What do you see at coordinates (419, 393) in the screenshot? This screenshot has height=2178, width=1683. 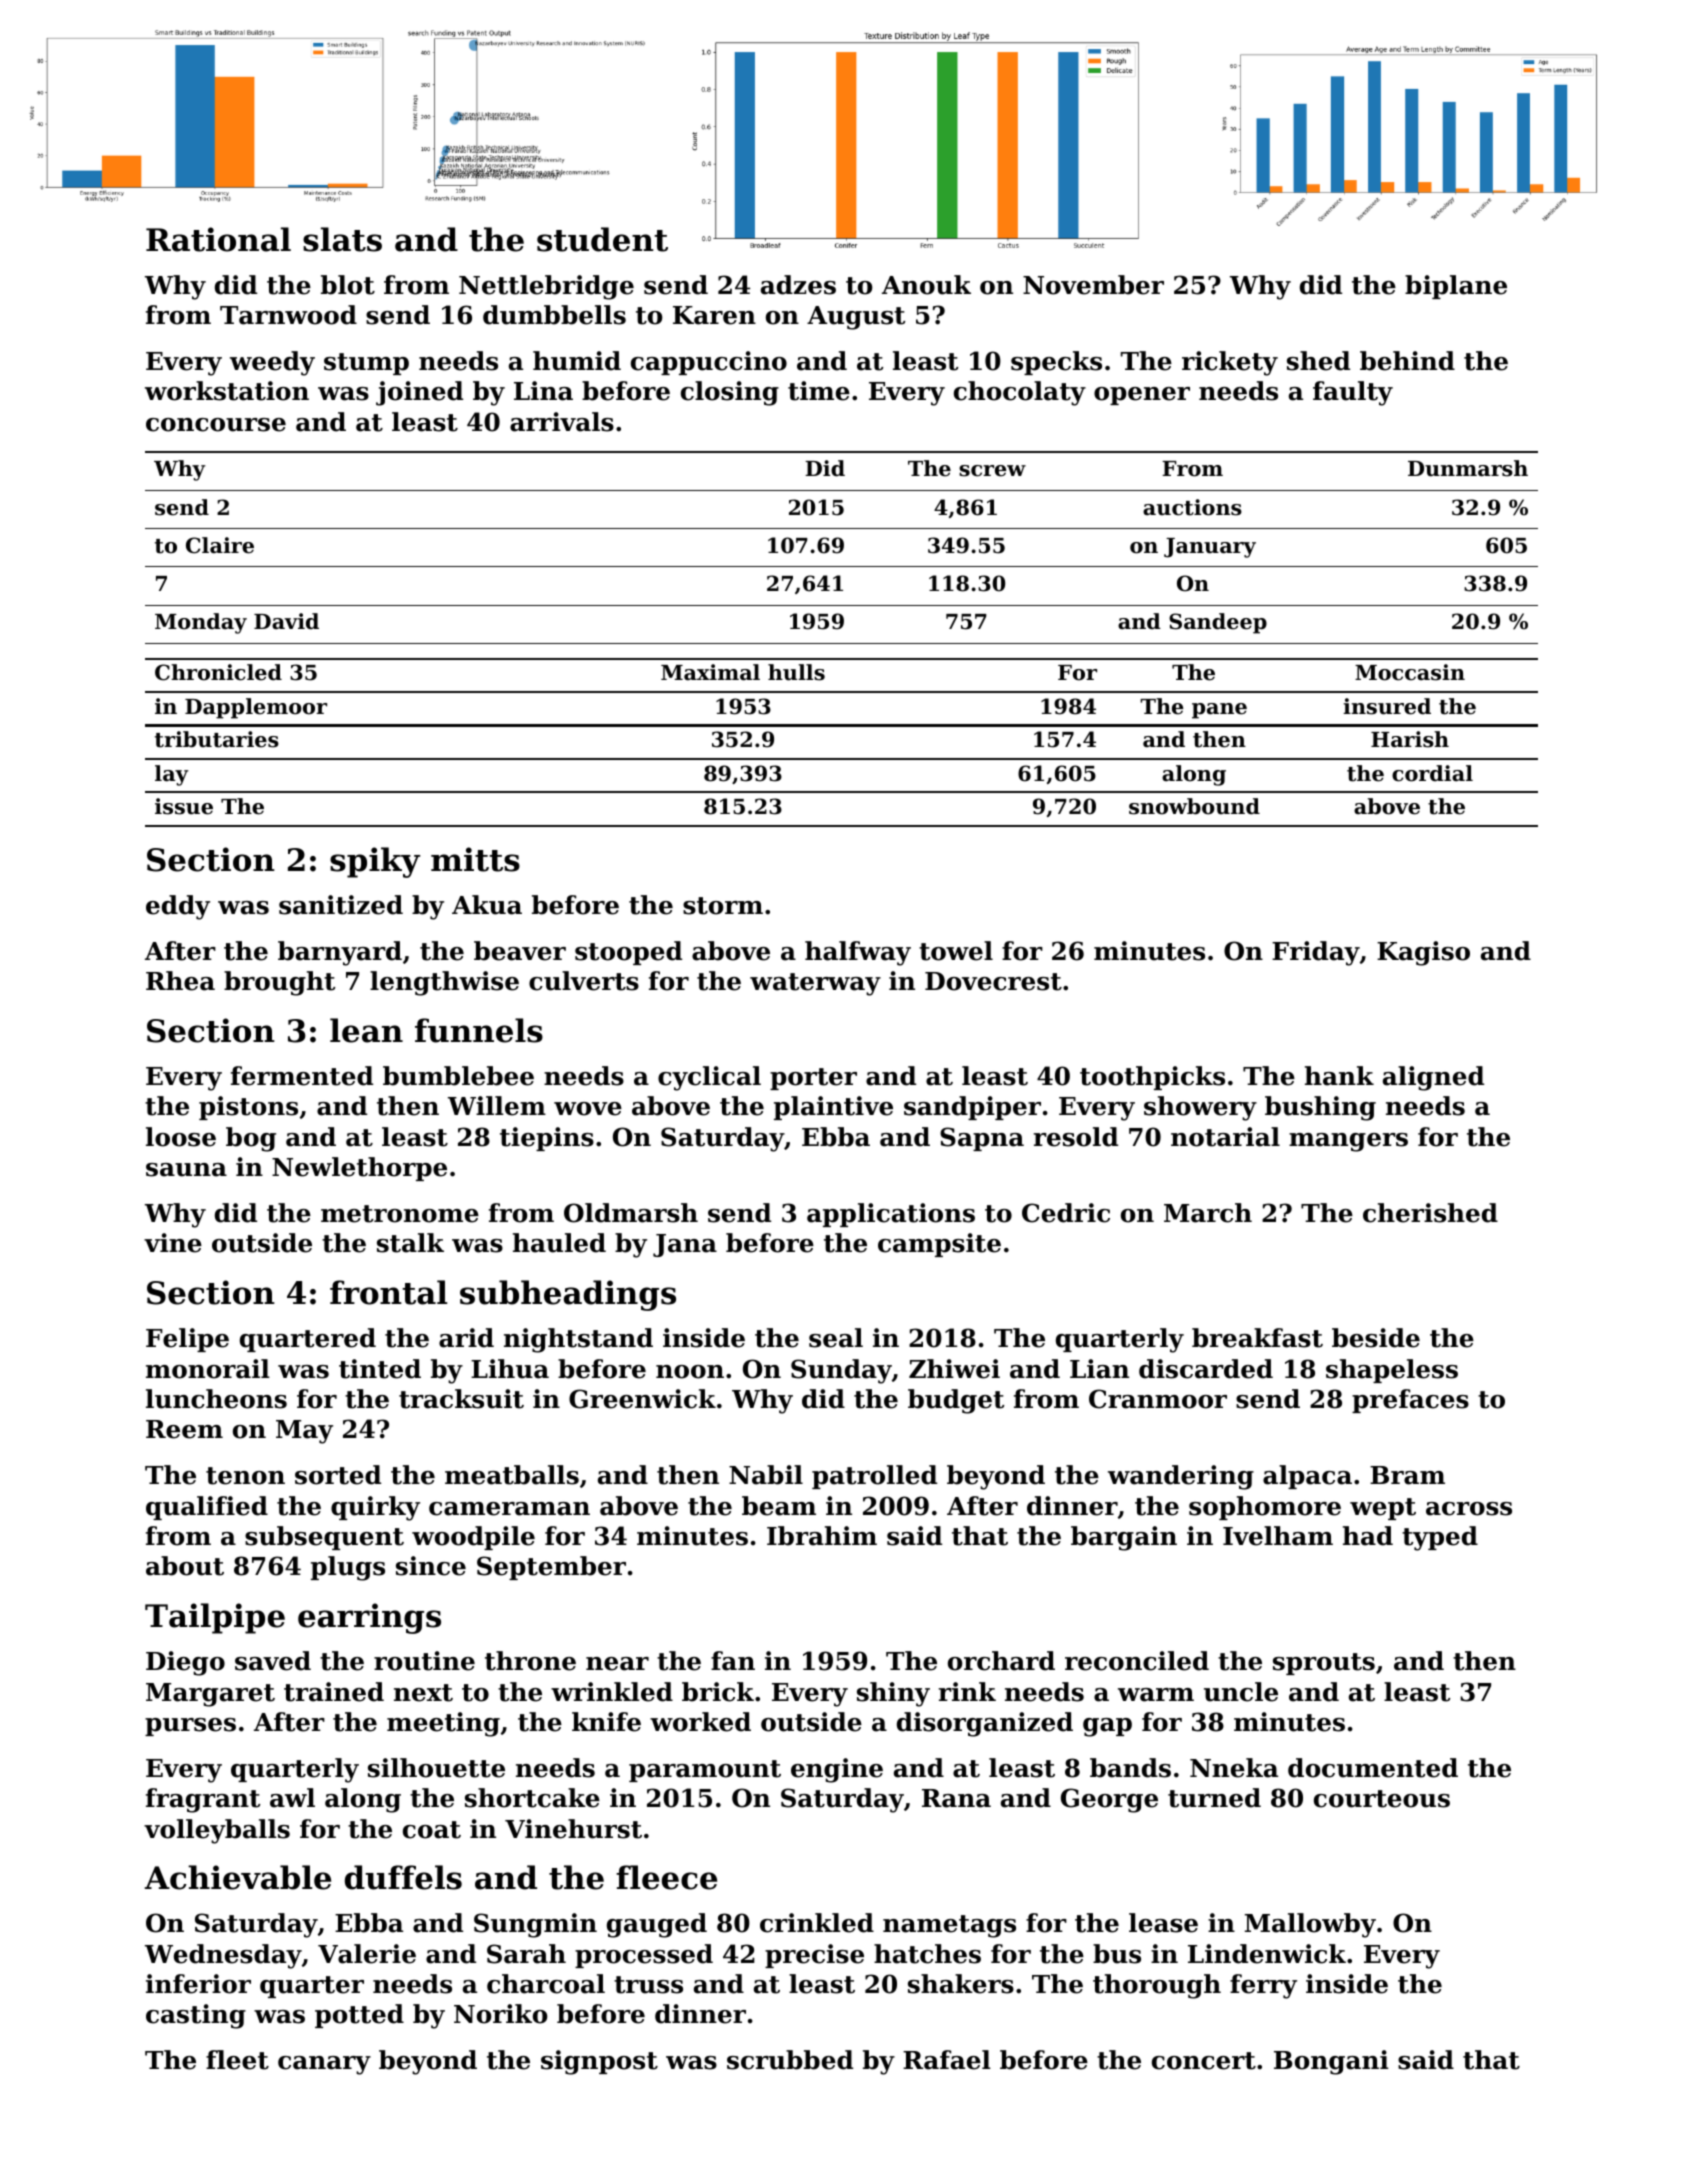 I see `joined` at bounding box center [419, 393].
